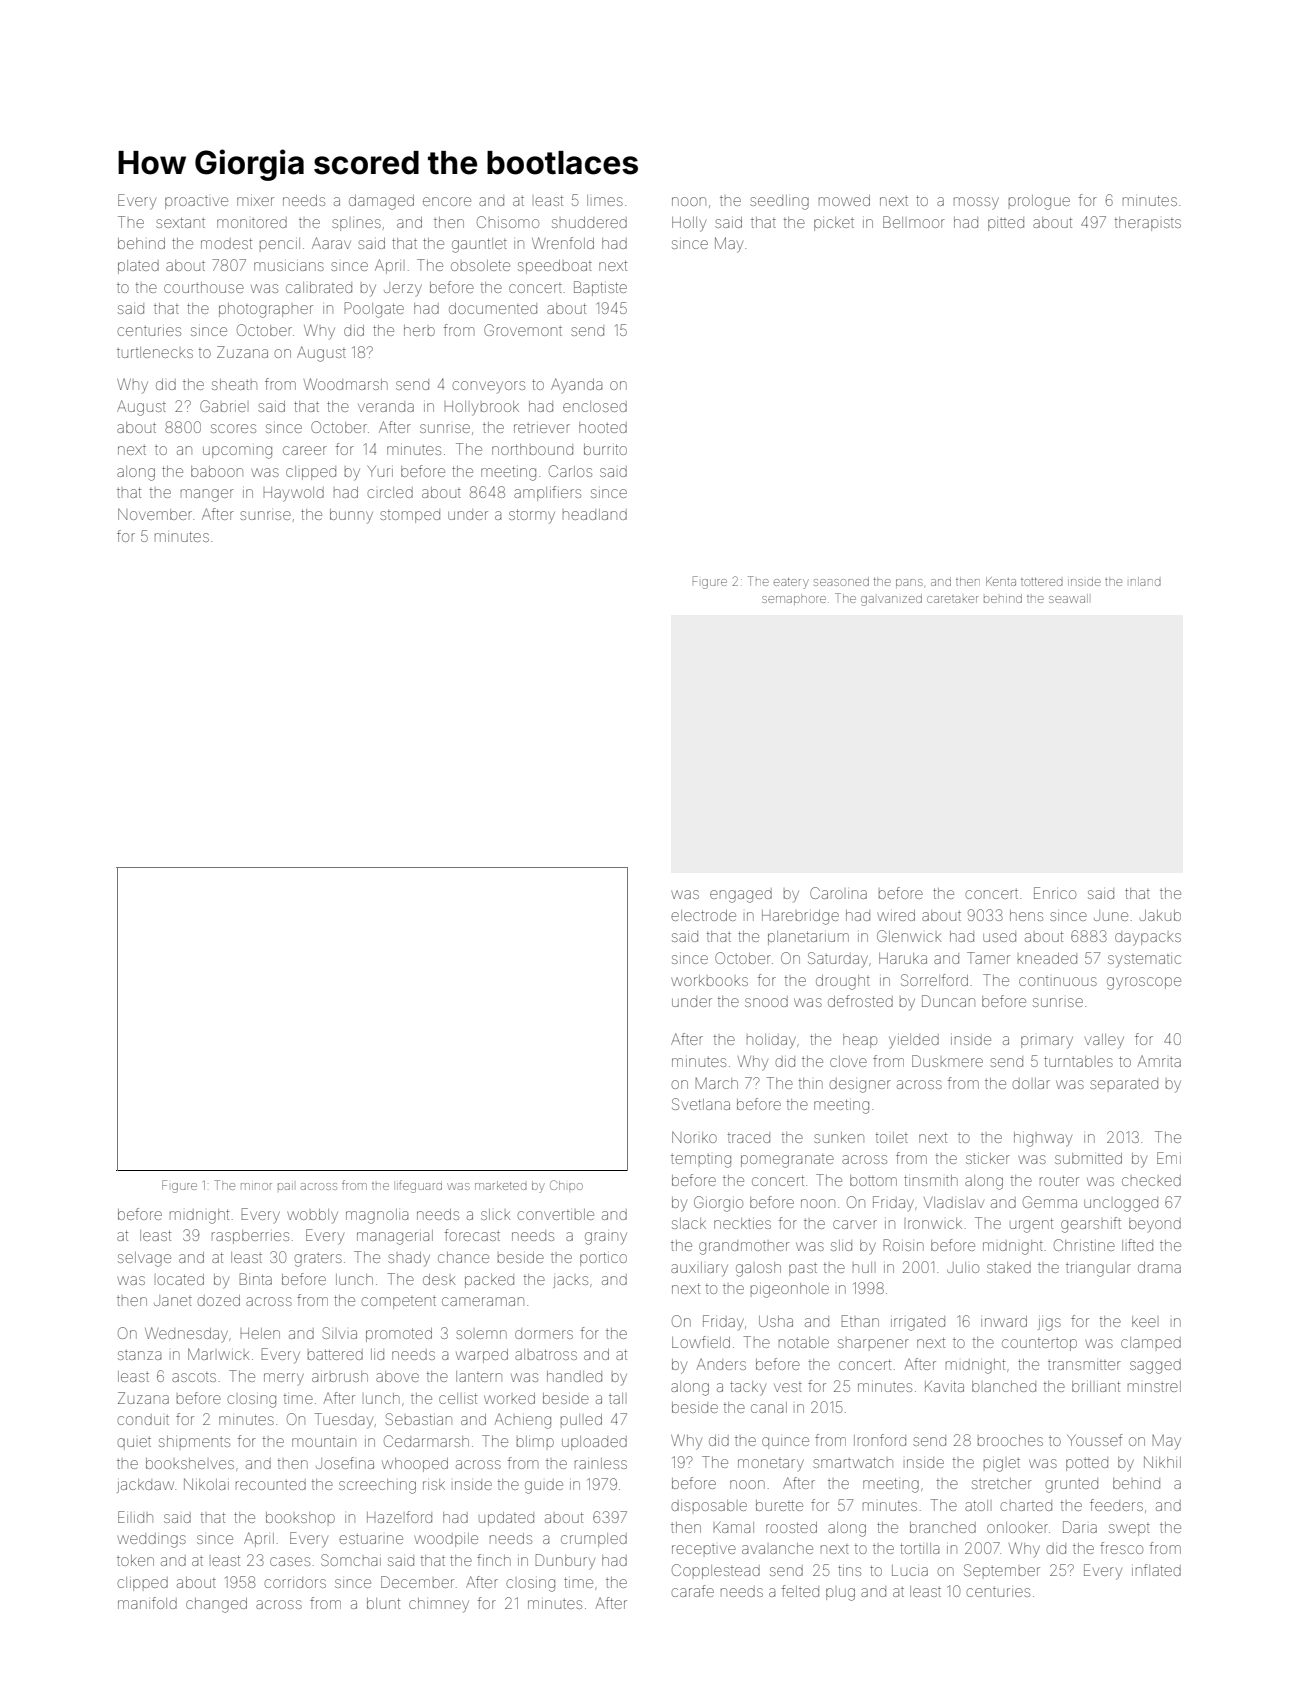 The width and height of the screenshot is (1299, 1681). Describe the element at coordinates (709, 980) in the screenshot. I see `workbooks` at that location.
